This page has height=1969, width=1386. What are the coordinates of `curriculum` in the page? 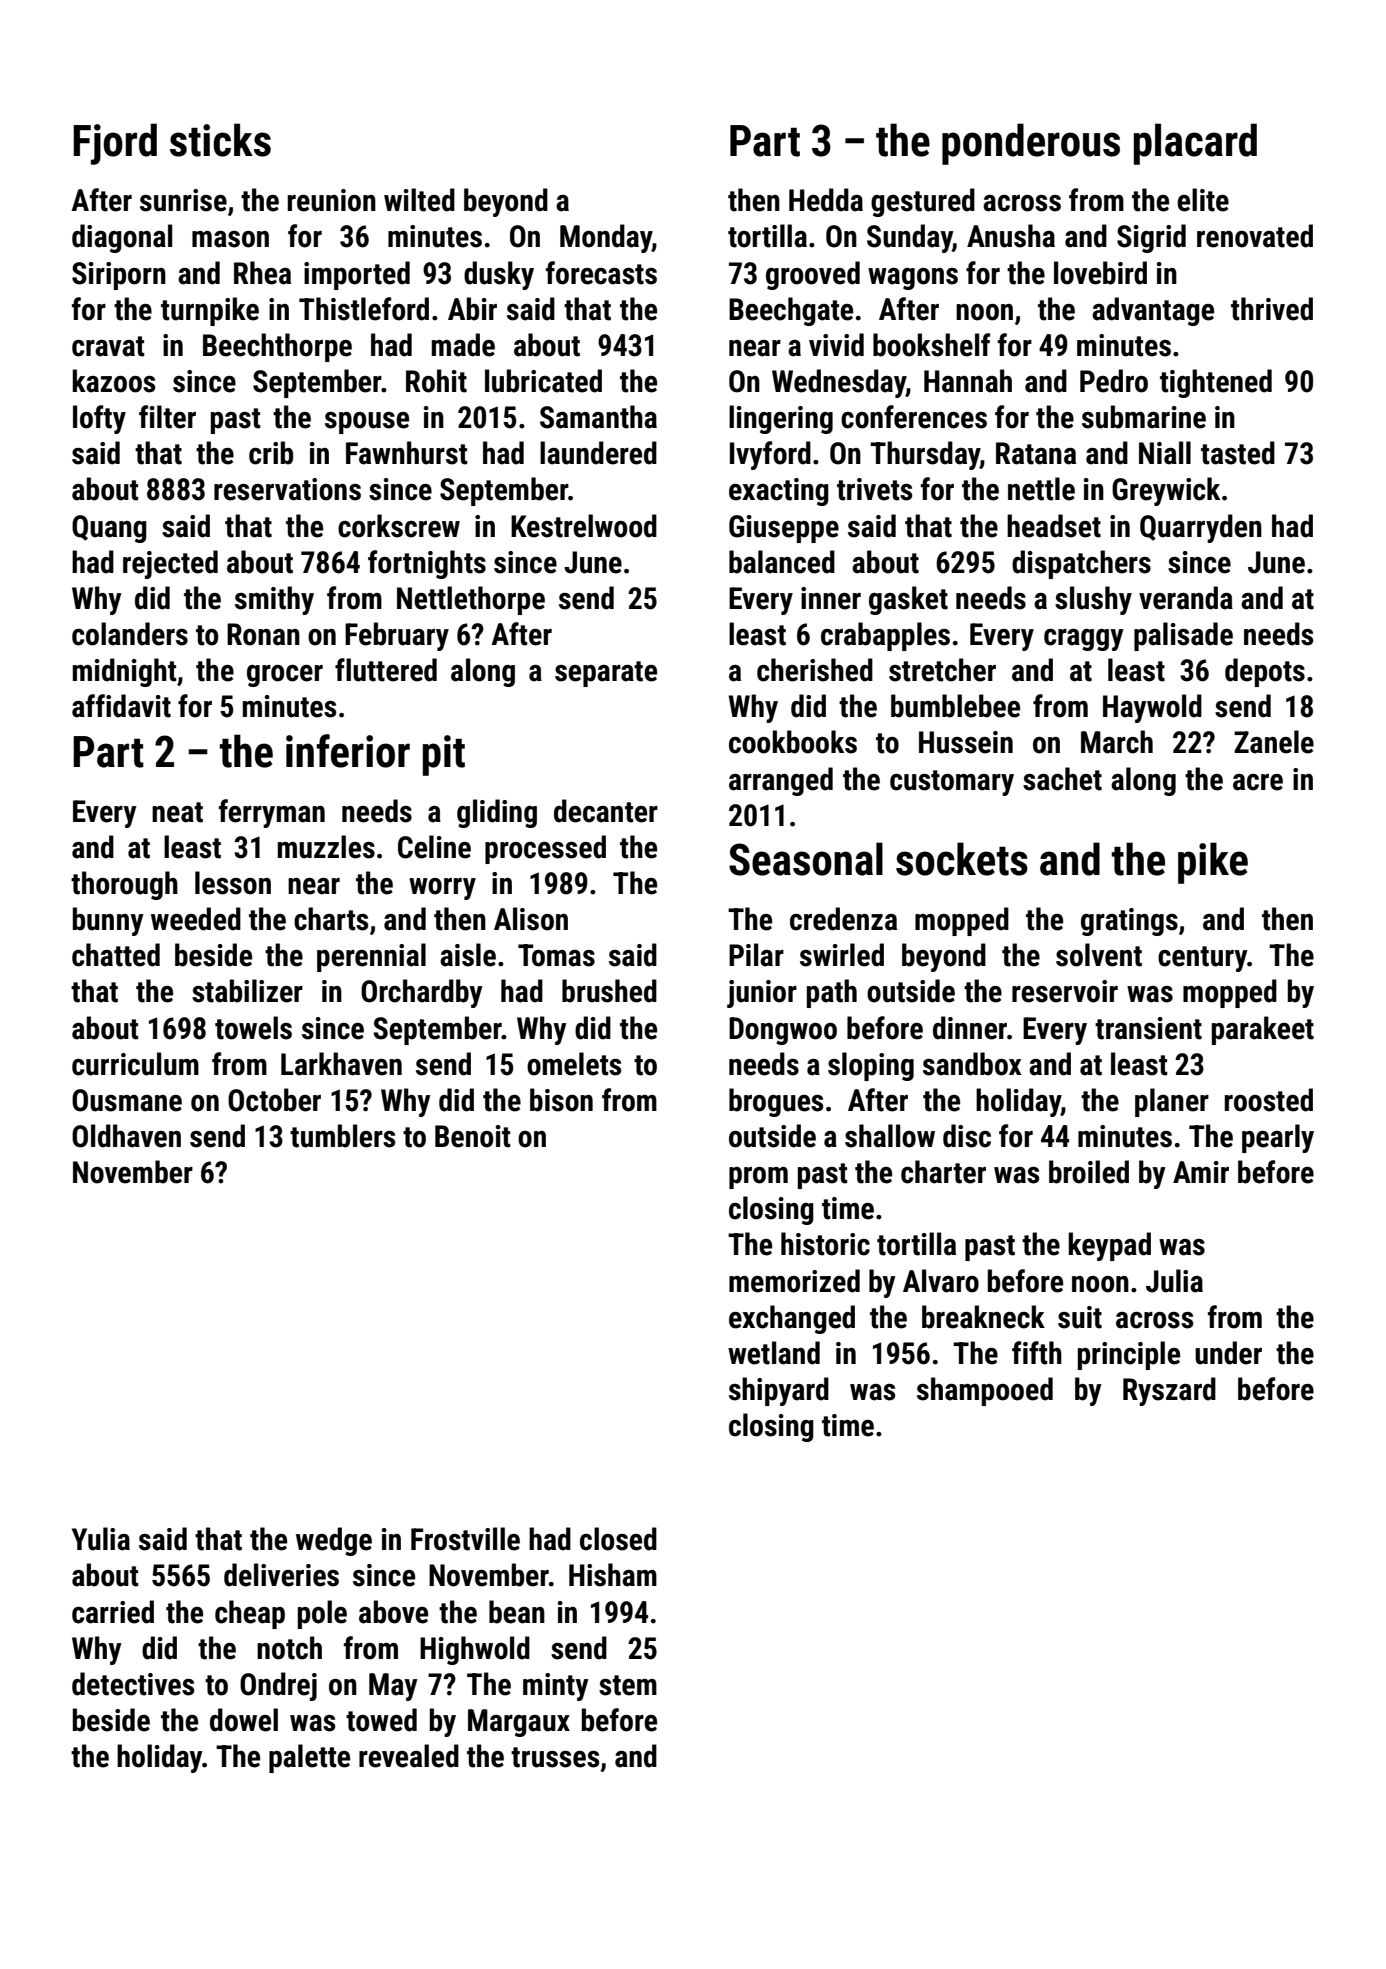 It's located at (135, 1064).
